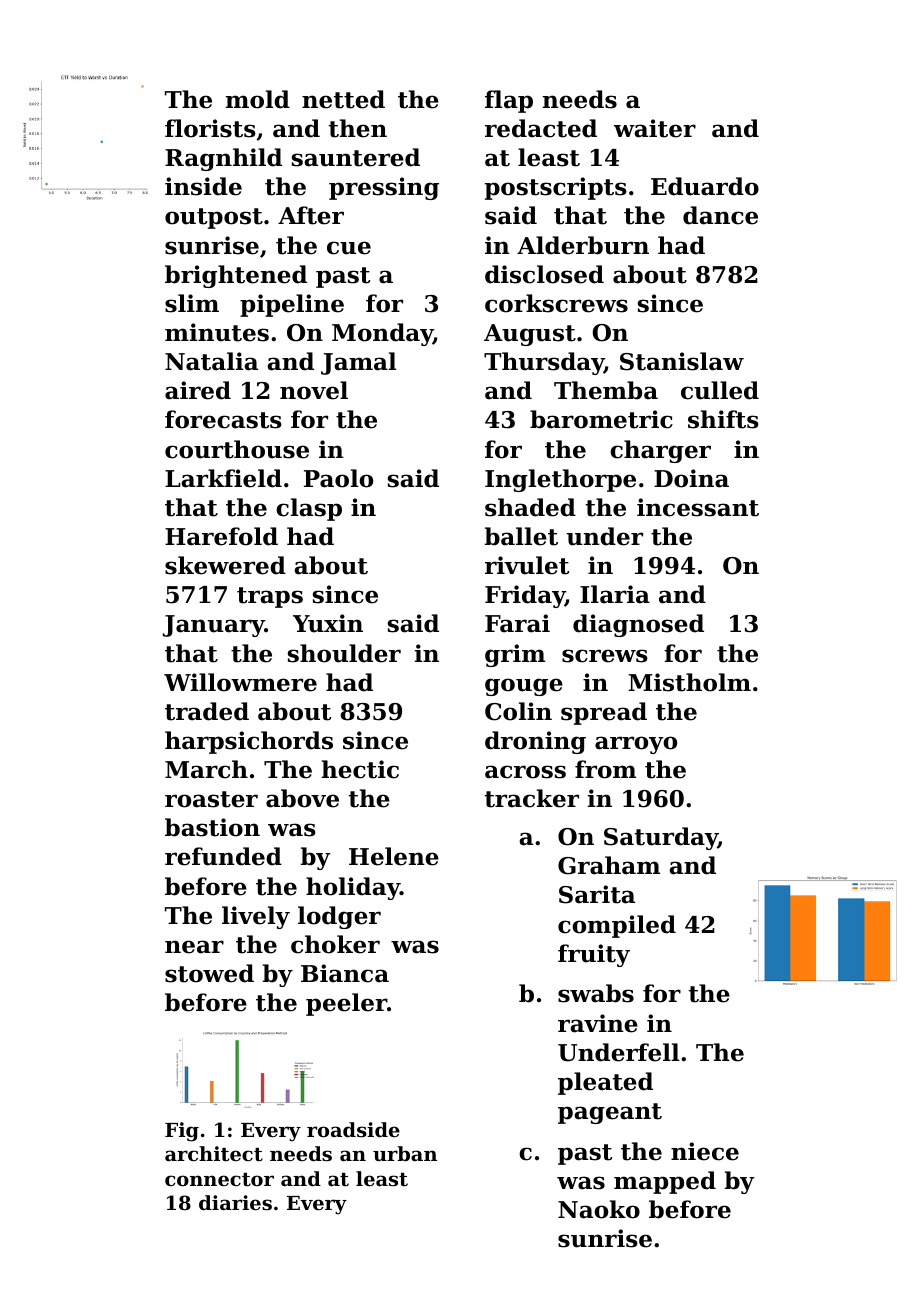 The image size is (924, 1311). Describe the element at coordinates (207, 711) in the screenshot. I see `traded` at that location.
